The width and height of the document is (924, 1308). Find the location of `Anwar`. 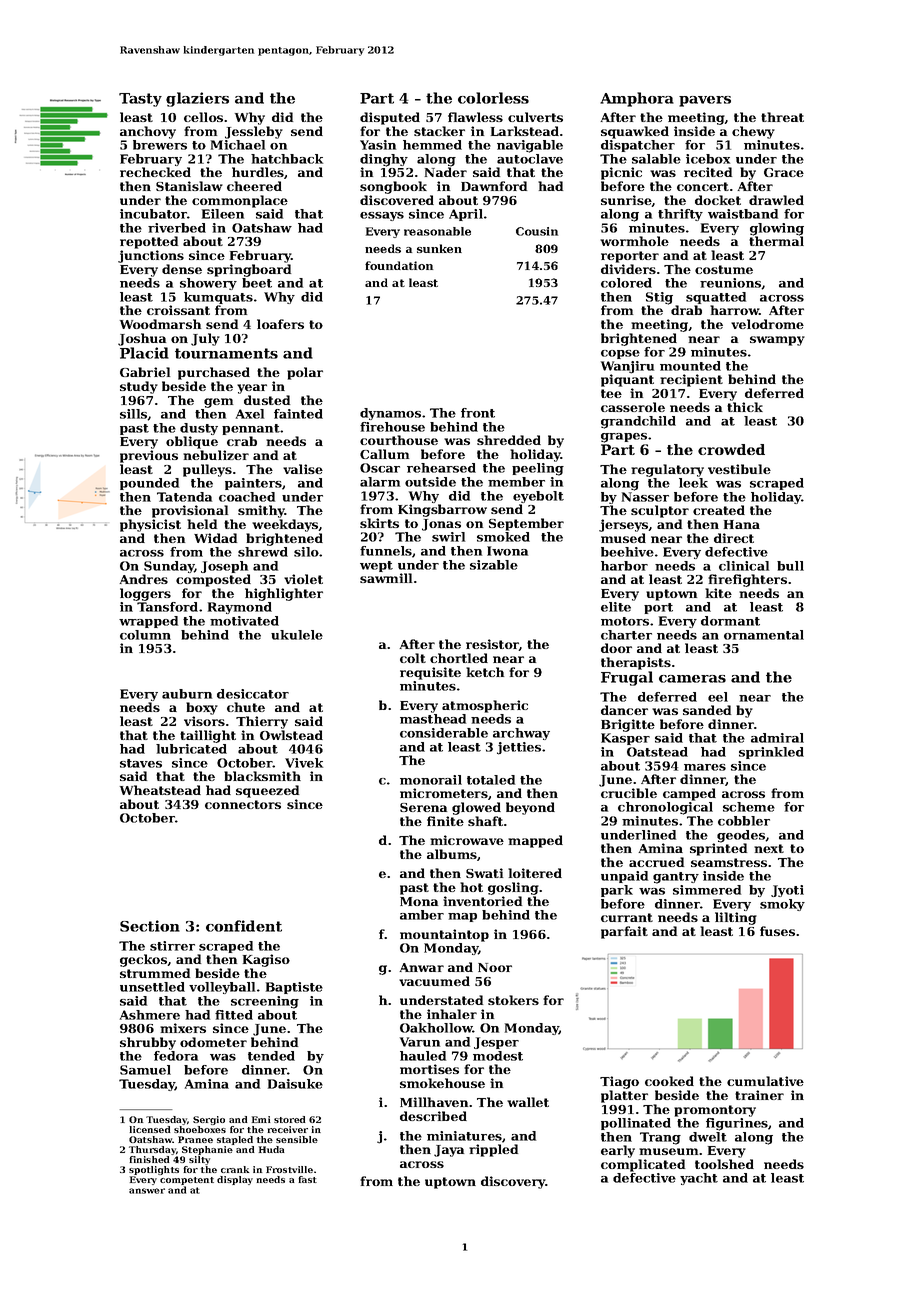

Anwar is located at coordinates (421, 967).
